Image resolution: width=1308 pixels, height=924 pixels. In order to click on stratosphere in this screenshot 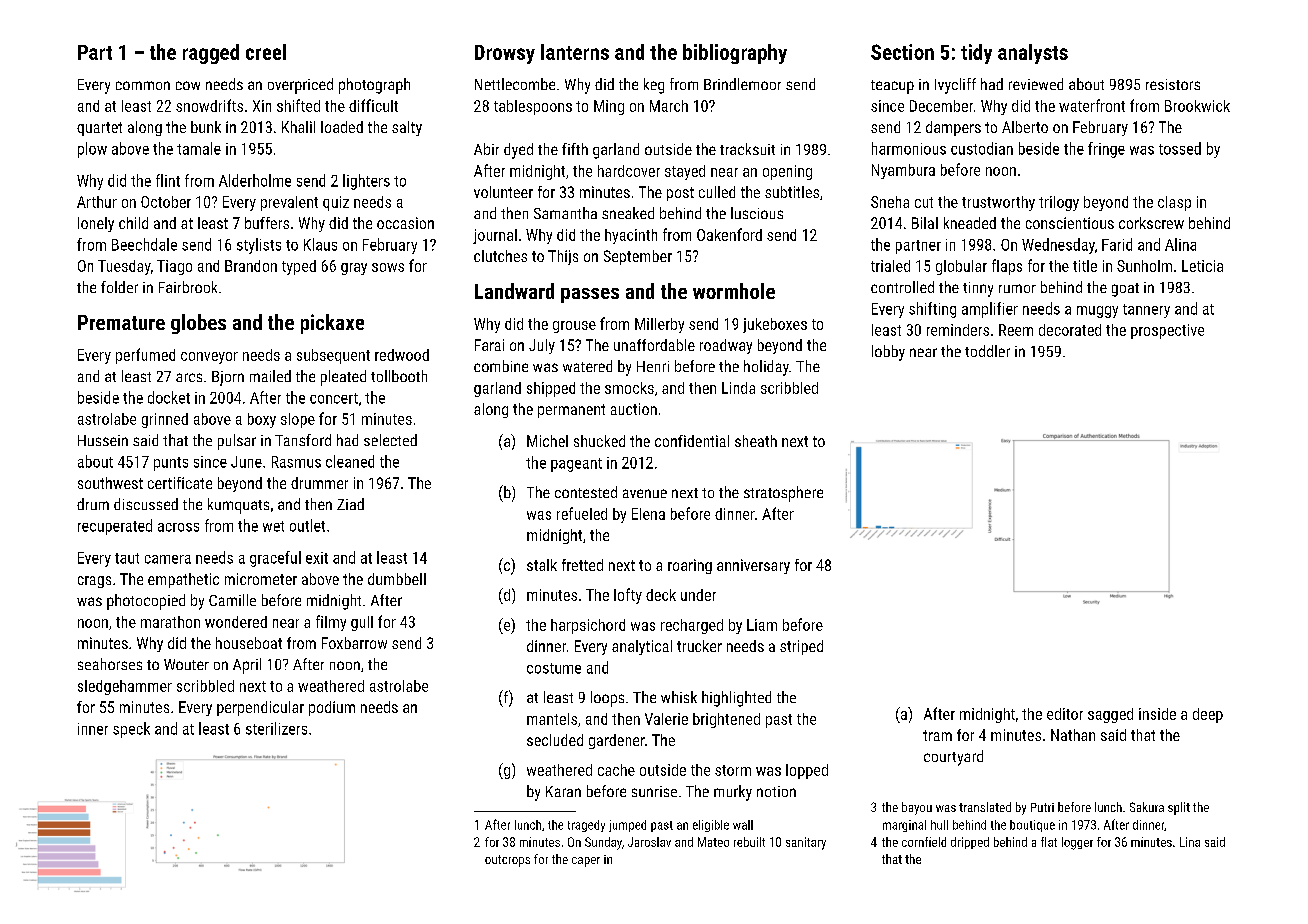, I will do `click(783, 494)`.
